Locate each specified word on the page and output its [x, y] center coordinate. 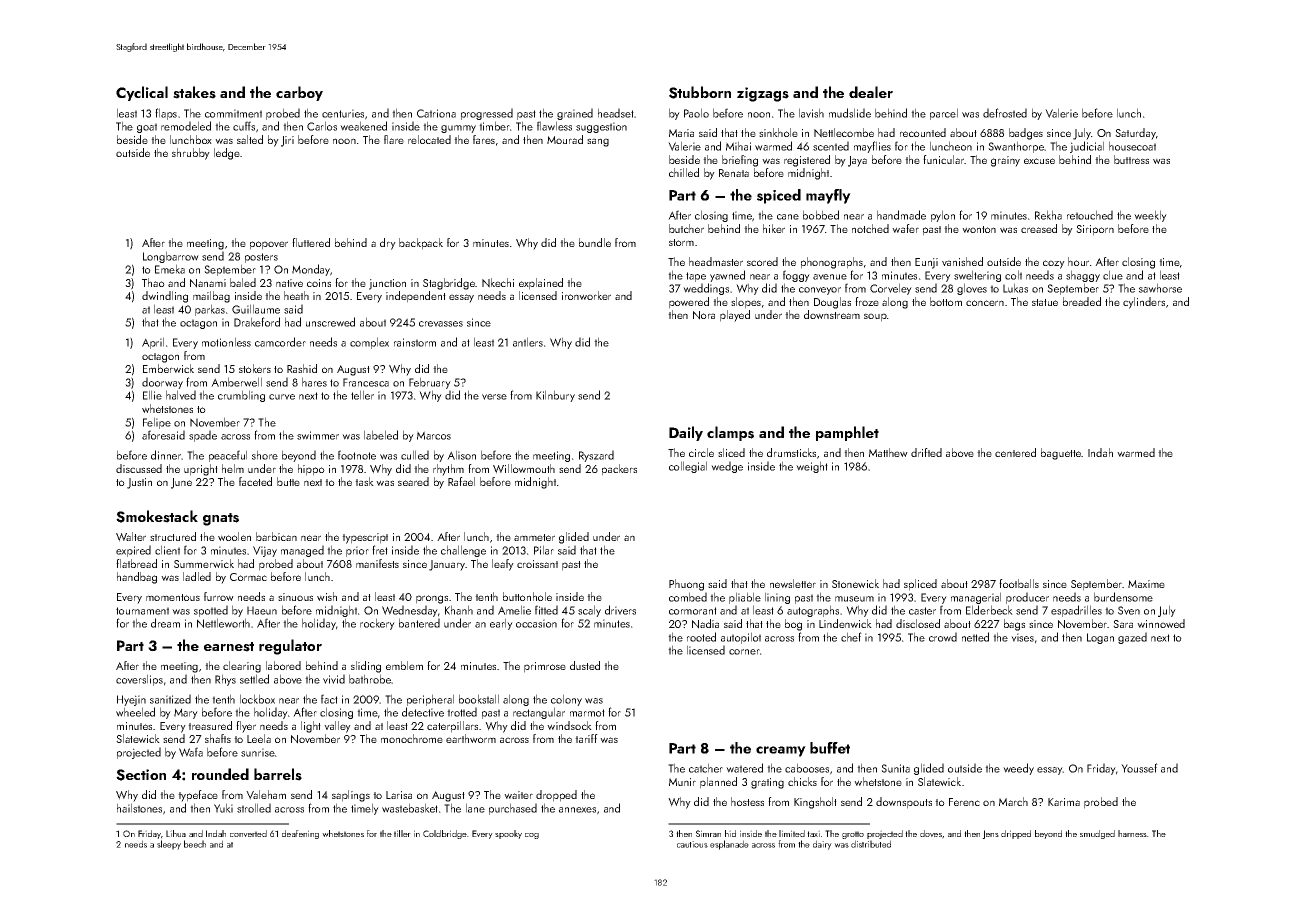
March [1013, 801]
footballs [1019, 583]
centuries [343, 113]
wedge [727, 467]
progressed [487, 114]
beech [195, 844]
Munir [682, 782]
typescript [365, 538]
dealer [871, 92]
